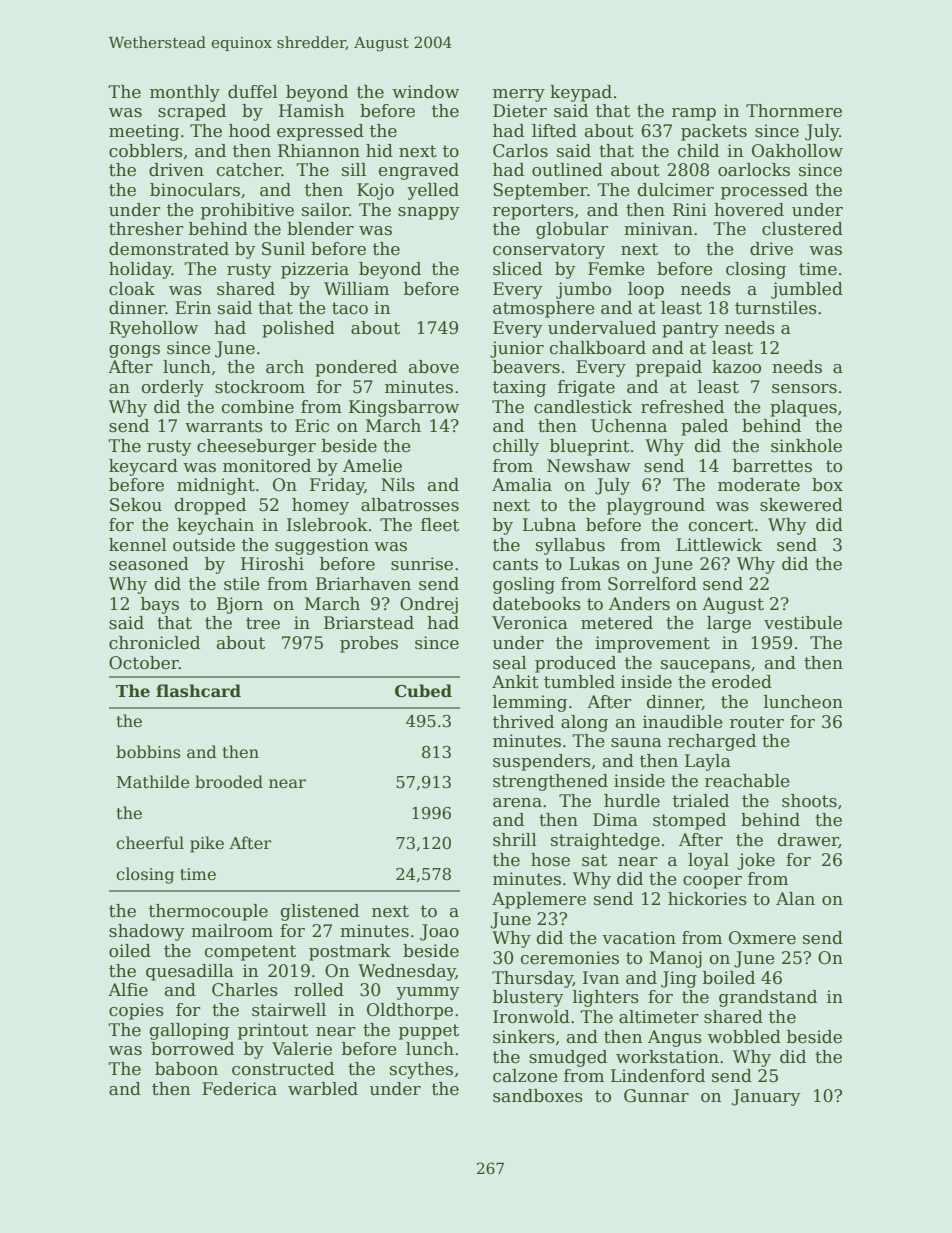 The width and height of the screenshot is (952, 1233). I want to click on chalkboard, so click(598, 348).
